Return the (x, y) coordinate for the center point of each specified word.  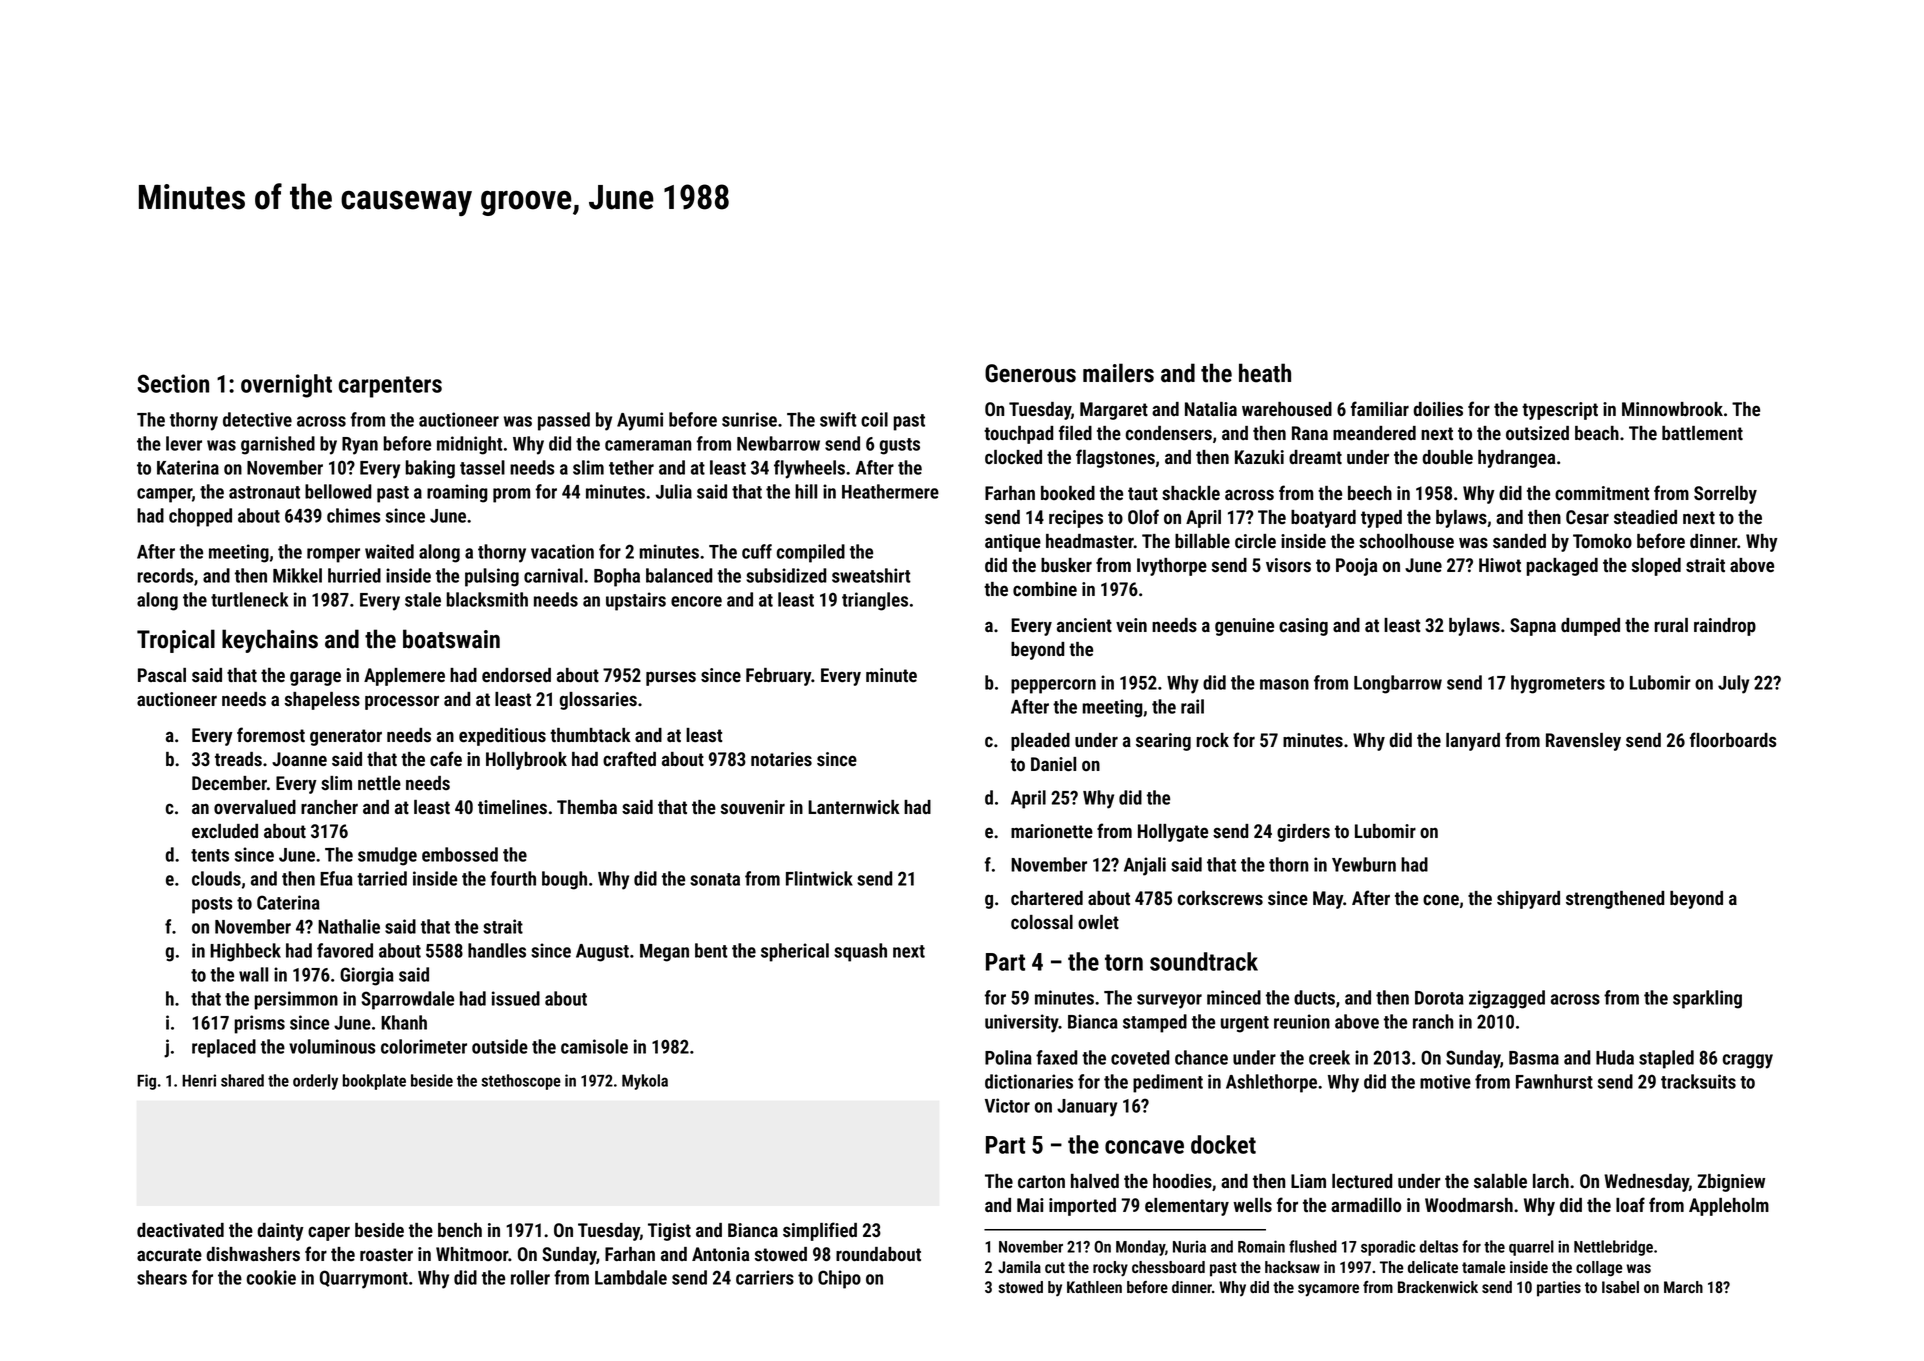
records (165, 575)
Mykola (645, 1082)
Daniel (1053, 764)
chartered (1047, 898)
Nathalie (349, 926)
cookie (271, 1277)
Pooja (1356, 567)
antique (1013, 543)
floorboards (1733, 740)
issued (516, 998)
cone (1441, 900)
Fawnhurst (1554, 1081)
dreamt (1315, 457)
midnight (469, 445)
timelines (512, 807)
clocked (1013, 457)
